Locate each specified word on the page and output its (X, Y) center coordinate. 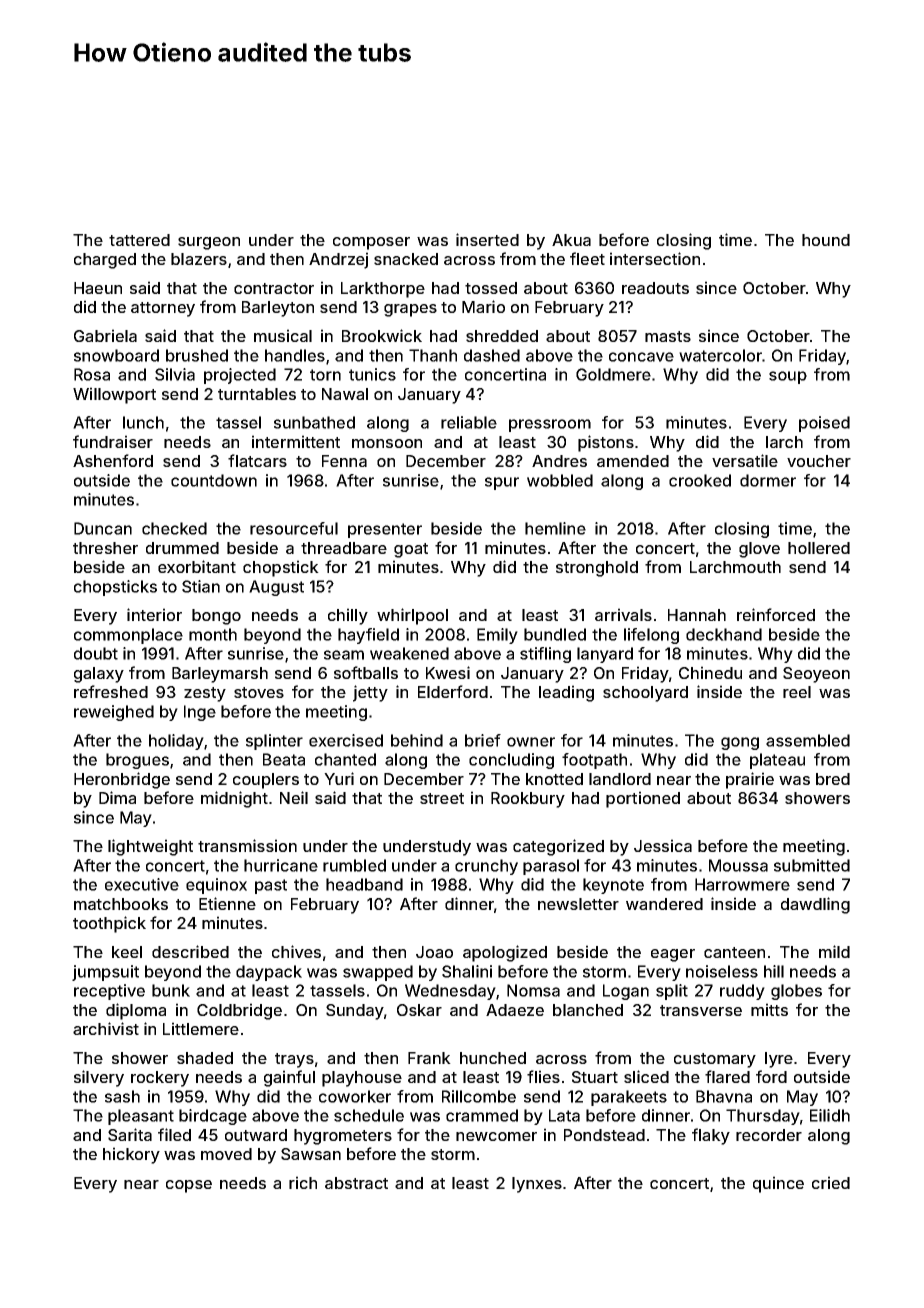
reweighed (114, 713)
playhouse (362, 1079)
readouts (655, 288)
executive (142, 884)
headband (364, 884)
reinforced (776, 614)
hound (826, 240)
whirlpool (412, 616)
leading (566, 693)
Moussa (738, 865)
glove (759, 550)
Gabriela (105, 335)
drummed (182, 548)
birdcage (213, 1117)
